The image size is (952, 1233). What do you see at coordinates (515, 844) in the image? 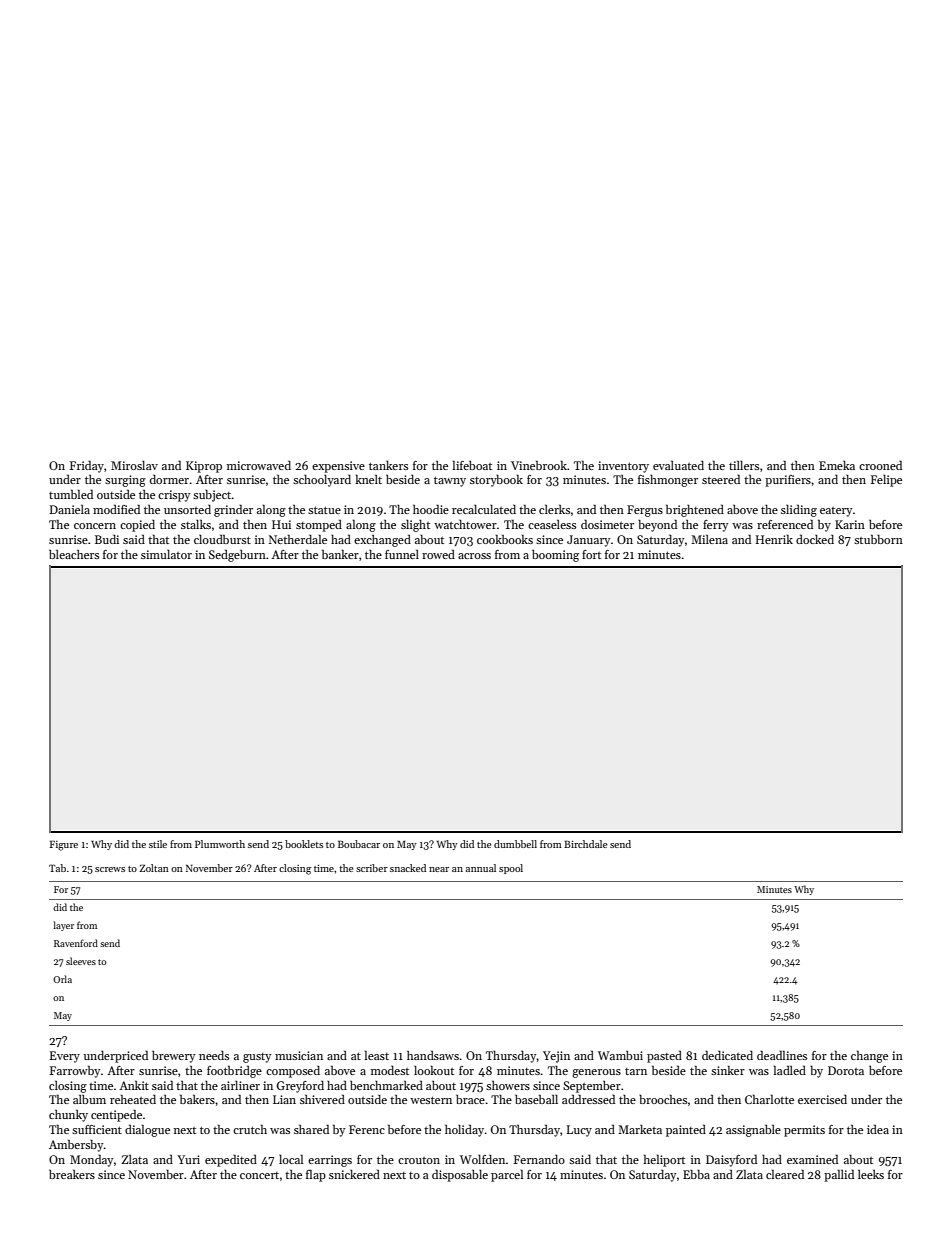
I see `dumbbell` at bounding box center [515, 844].
